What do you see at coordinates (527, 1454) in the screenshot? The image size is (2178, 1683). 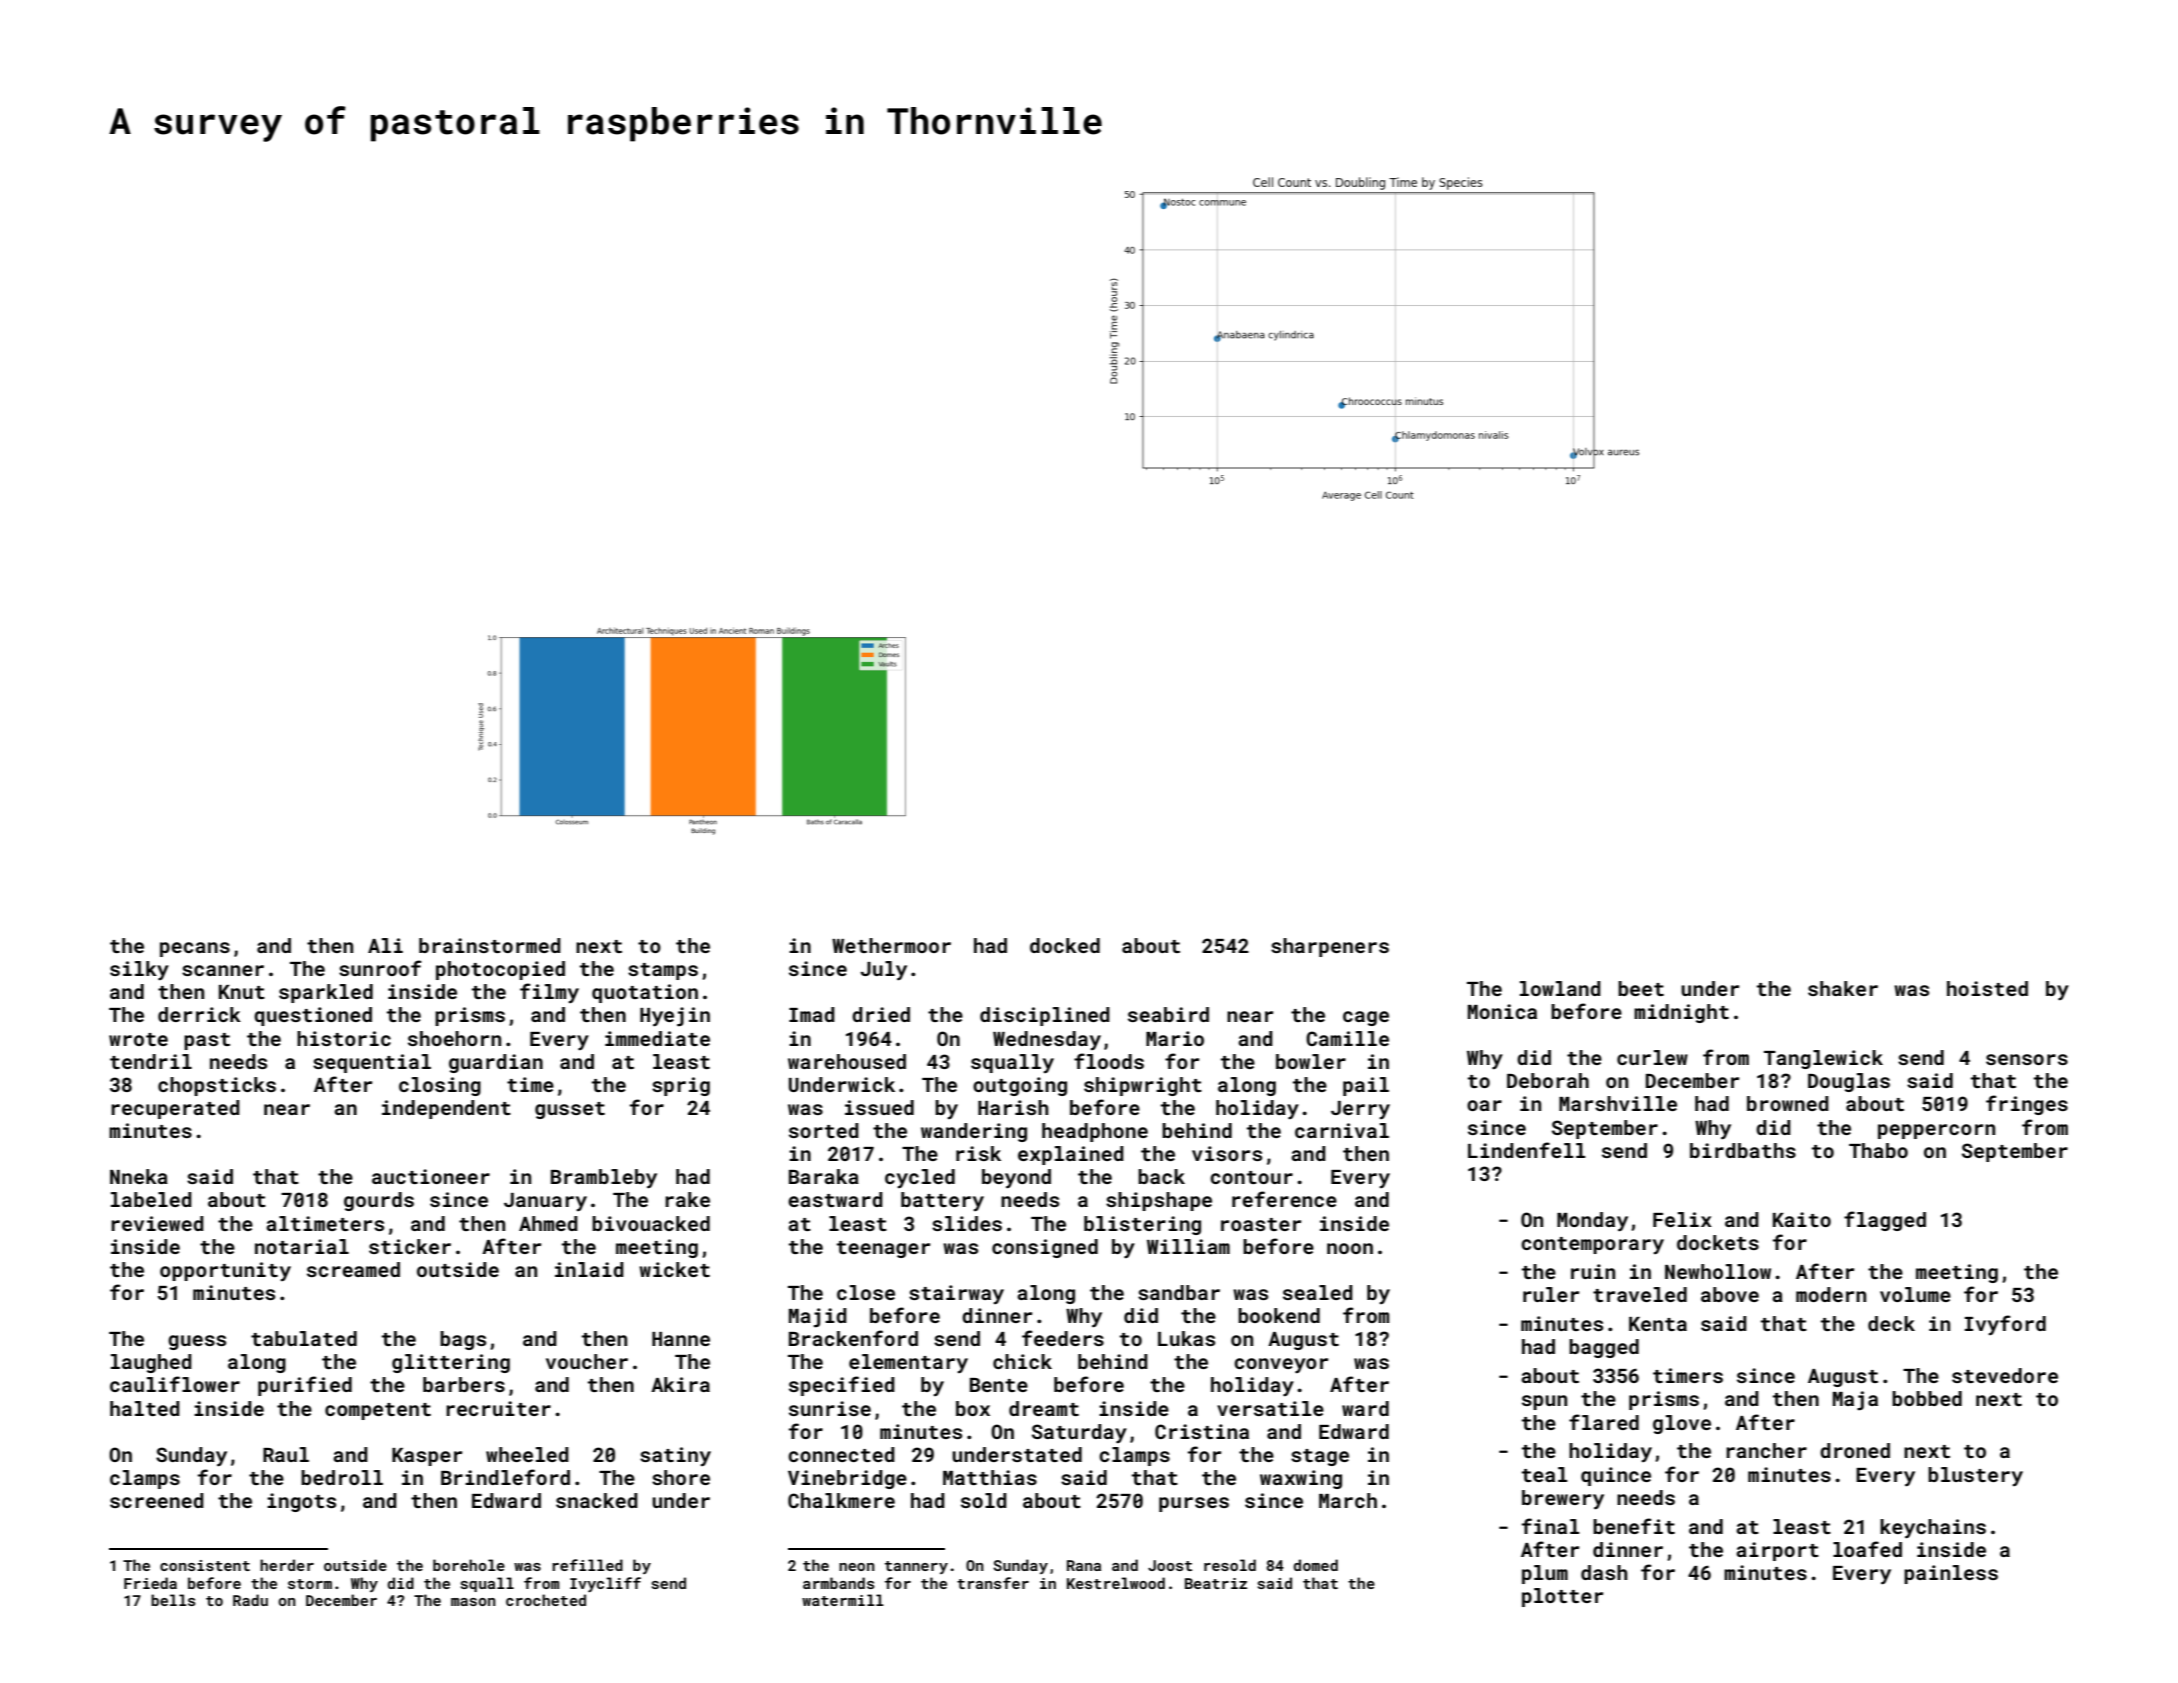 I see `wheeled` at bounding box center [527, 1454].
